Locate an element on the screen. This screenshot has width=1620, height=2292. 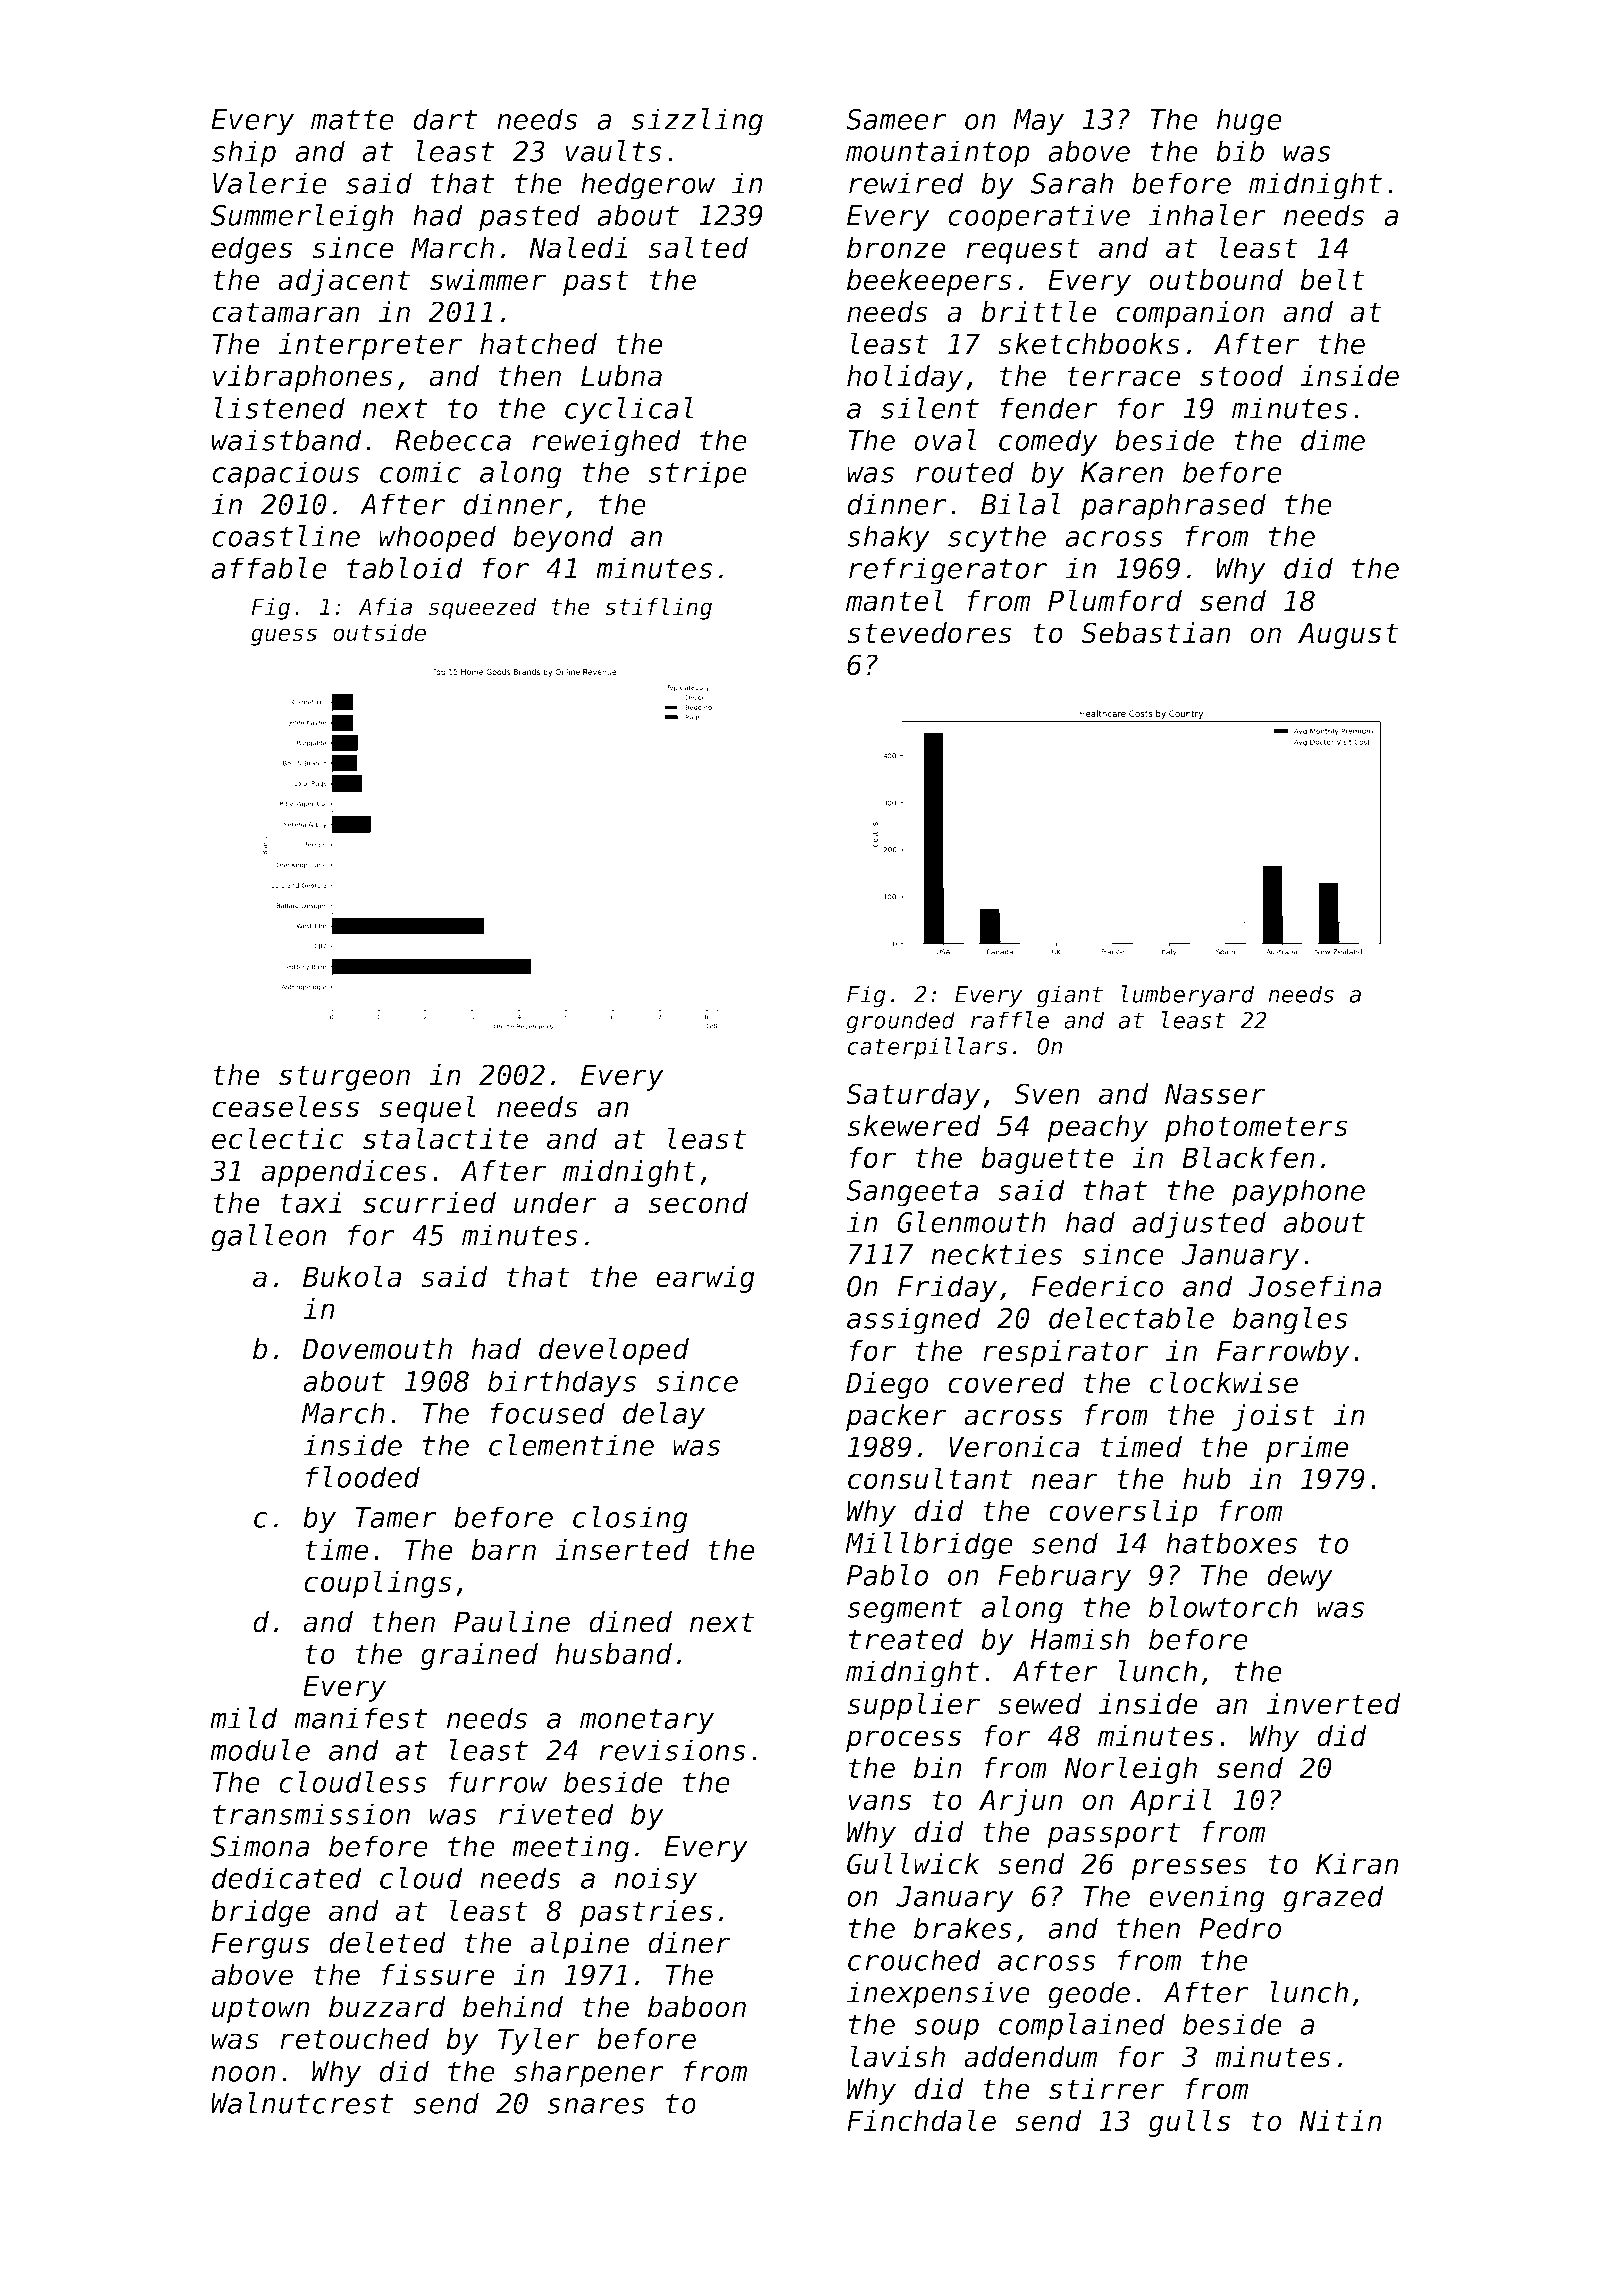
crouched is located at coordinates (914, 1960).
